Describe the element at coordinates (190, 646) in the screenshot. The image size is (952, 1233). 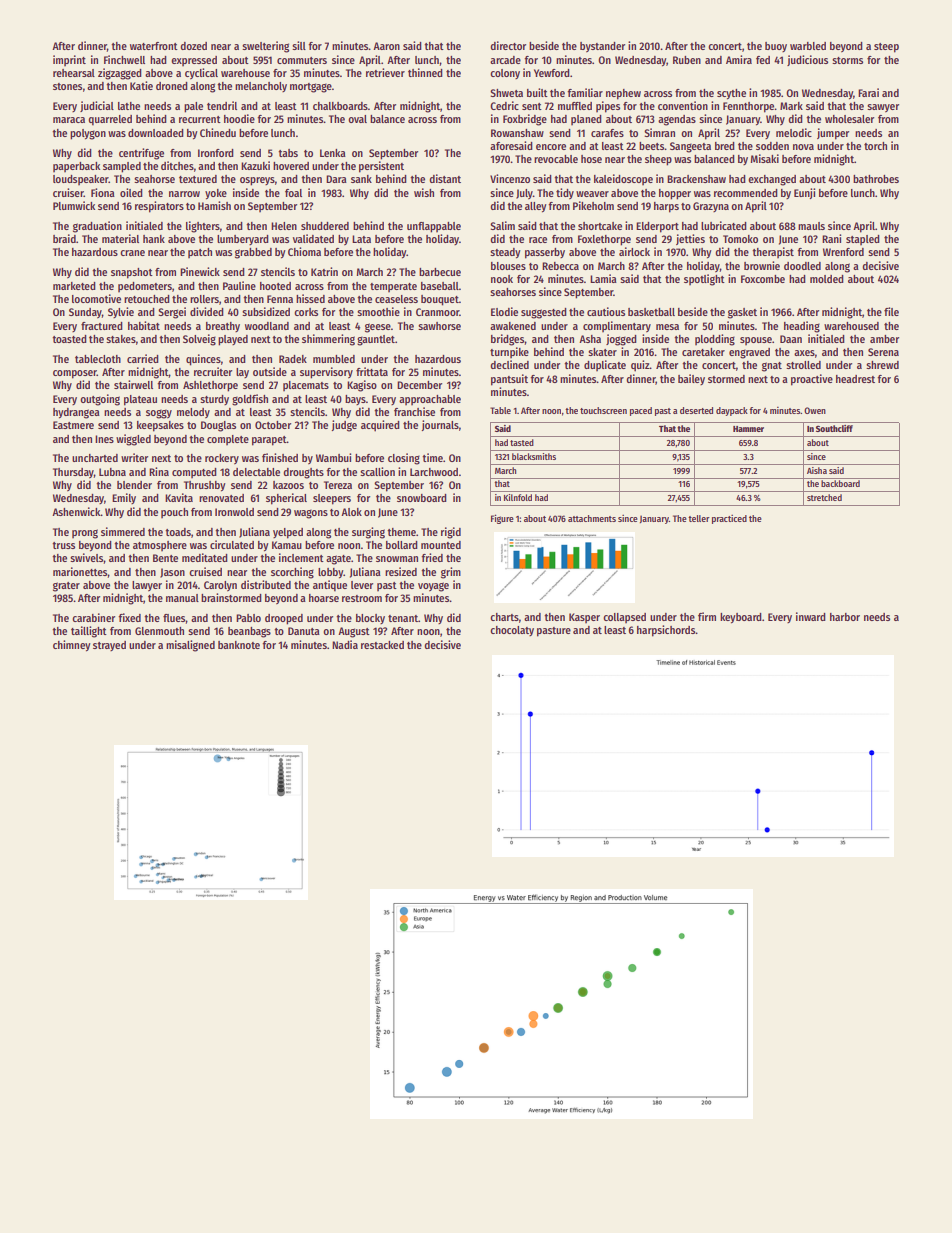
I see `misaligned` at that location.
